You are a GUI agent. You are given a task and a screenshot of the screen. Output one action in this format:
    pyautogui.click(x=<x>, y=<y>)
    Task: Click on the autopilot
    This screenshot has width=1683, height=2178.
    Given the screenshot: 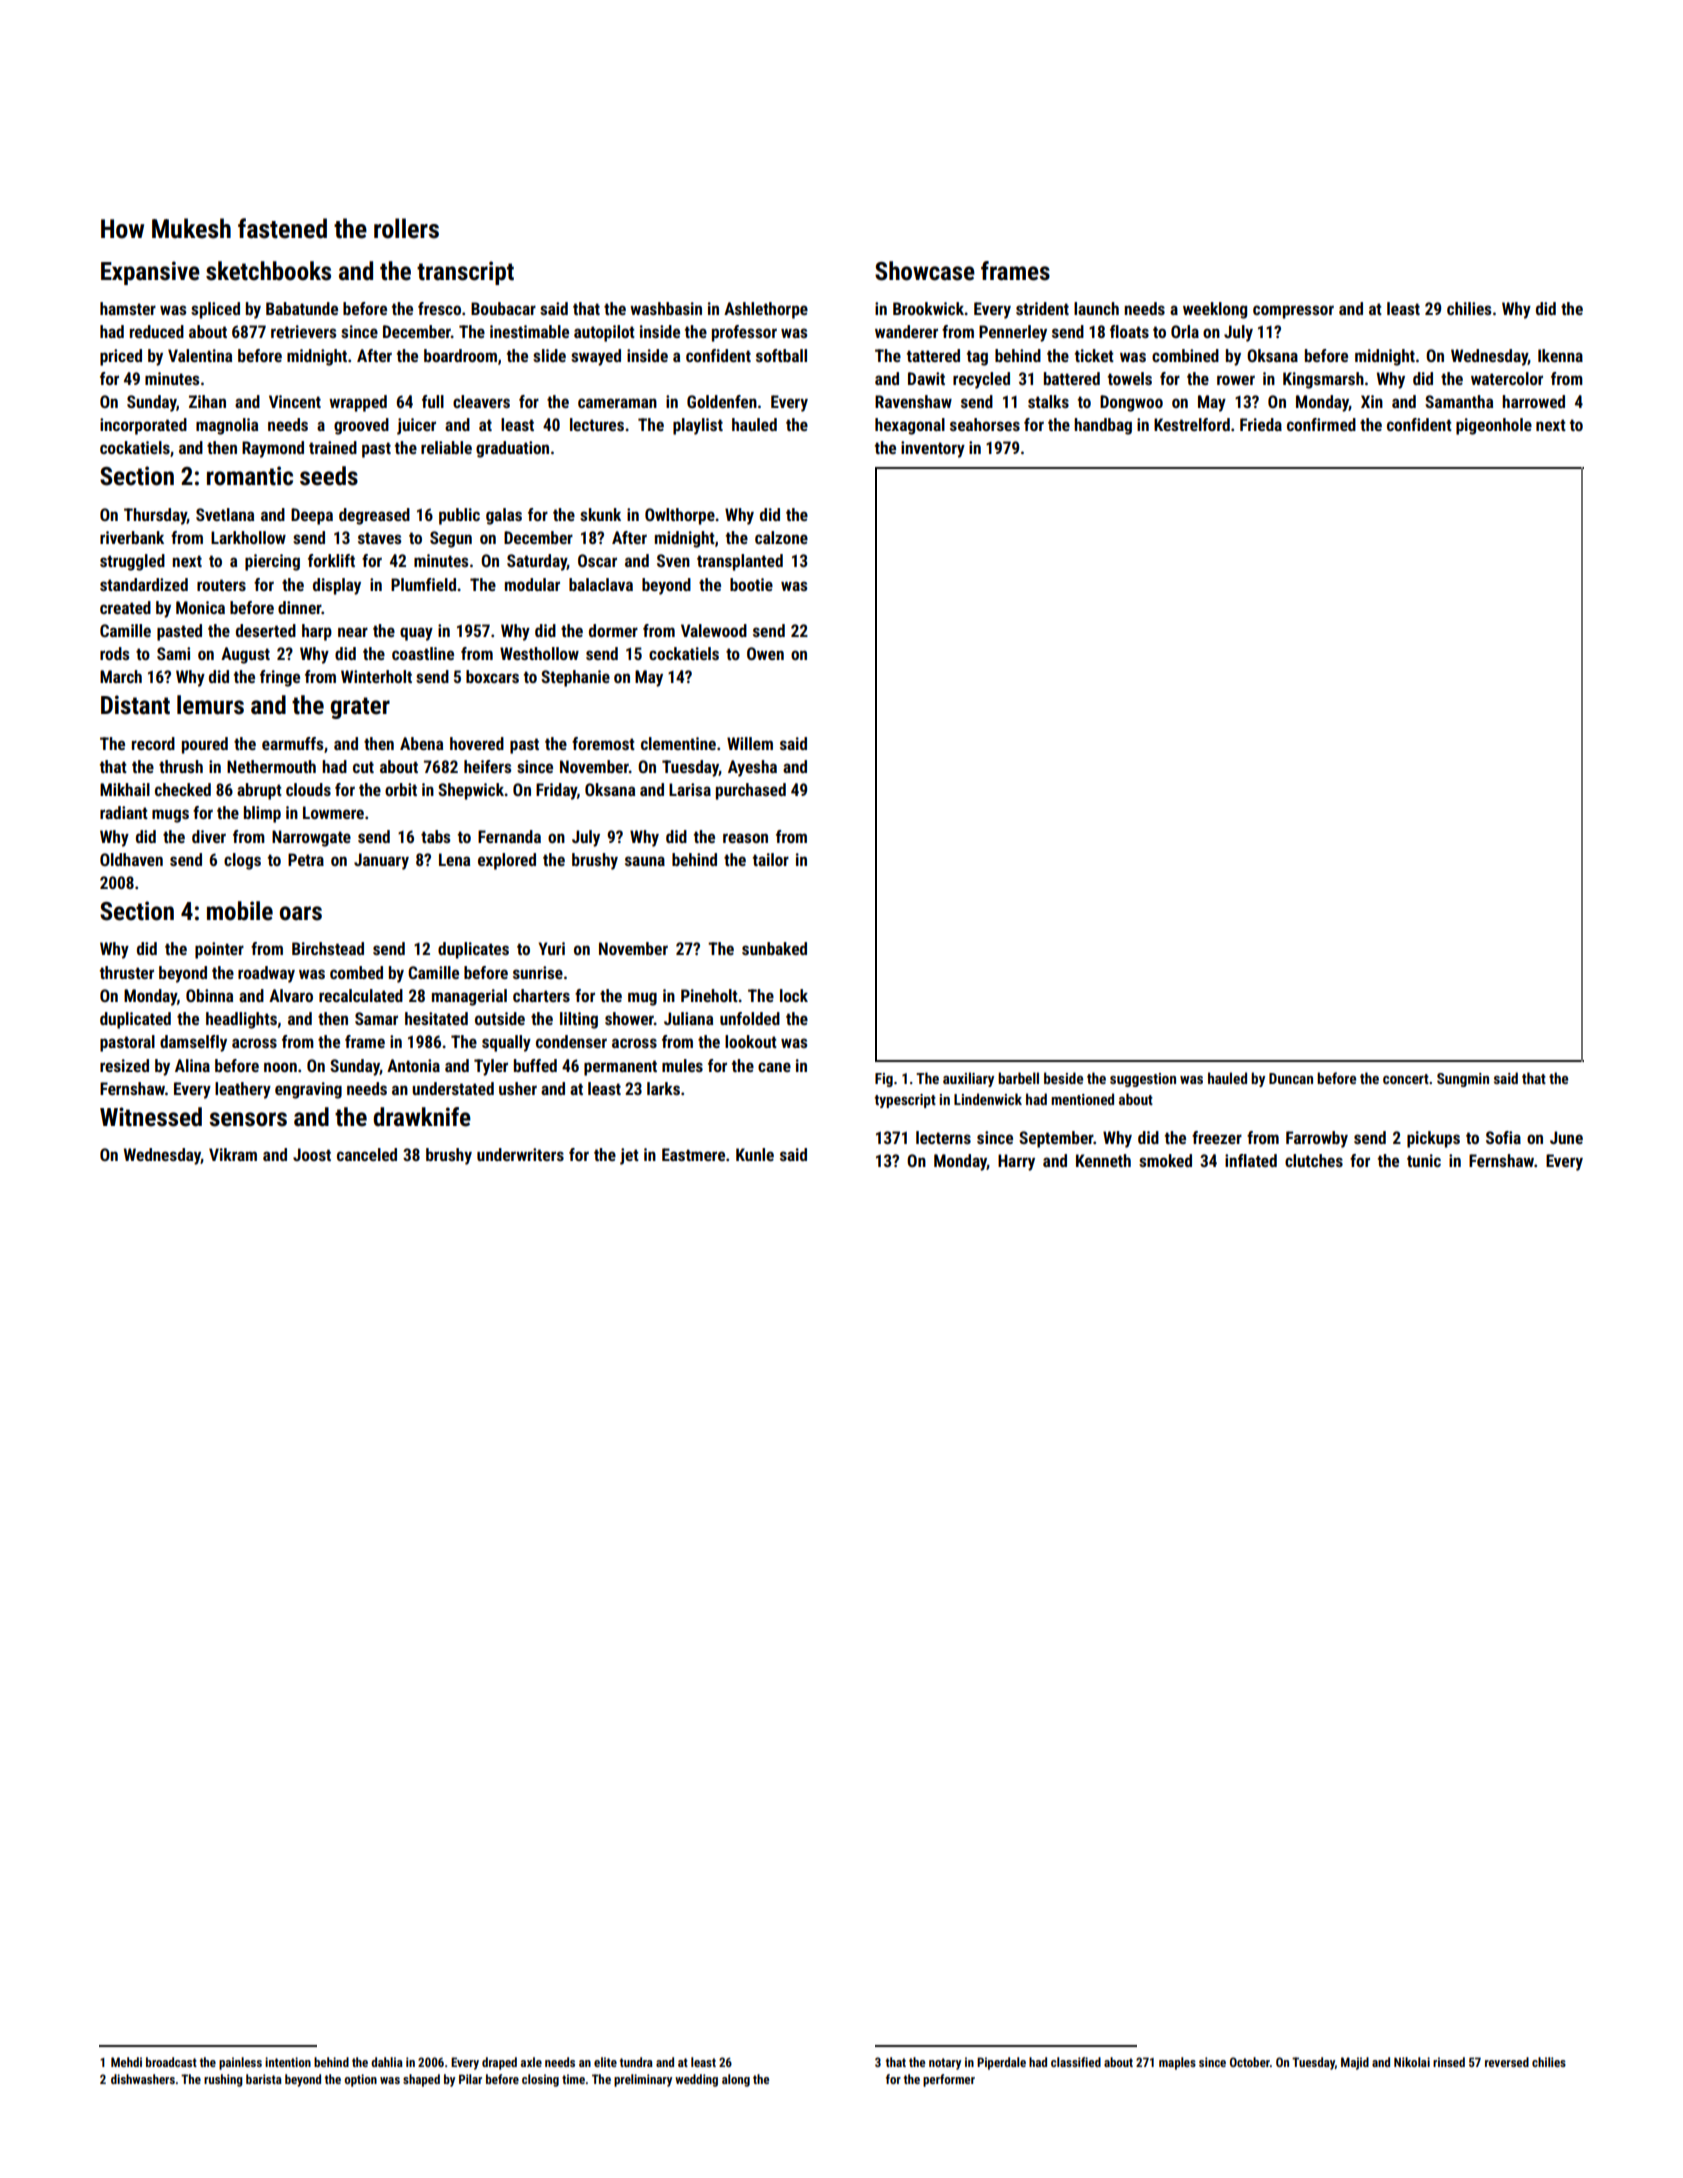 What is the action you would take?
    pyautogui.click(x=604, y=333)
